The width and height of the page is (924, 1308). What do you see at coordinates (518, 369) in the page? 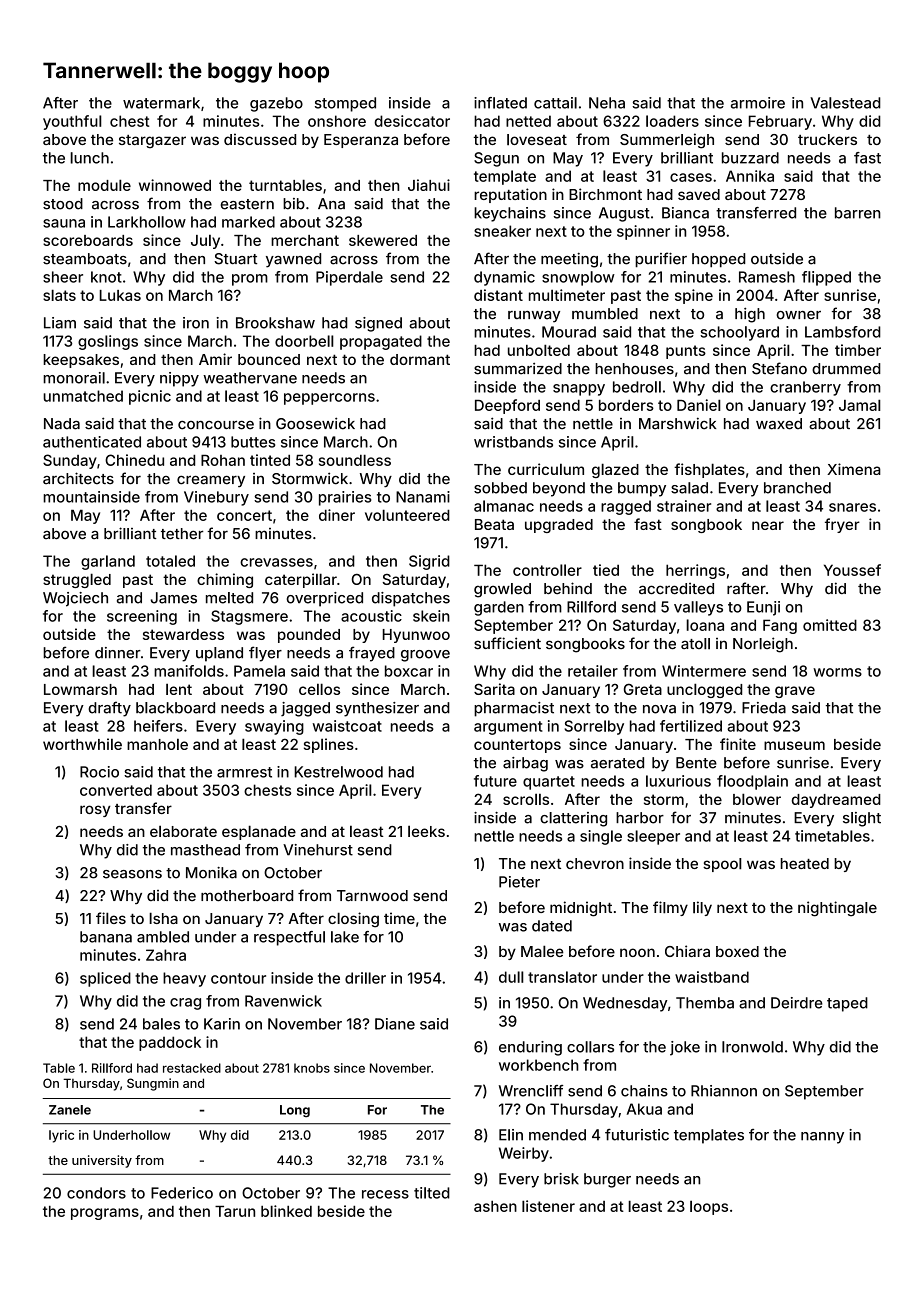
I see `summarized` at bounding box center [518, 369].
